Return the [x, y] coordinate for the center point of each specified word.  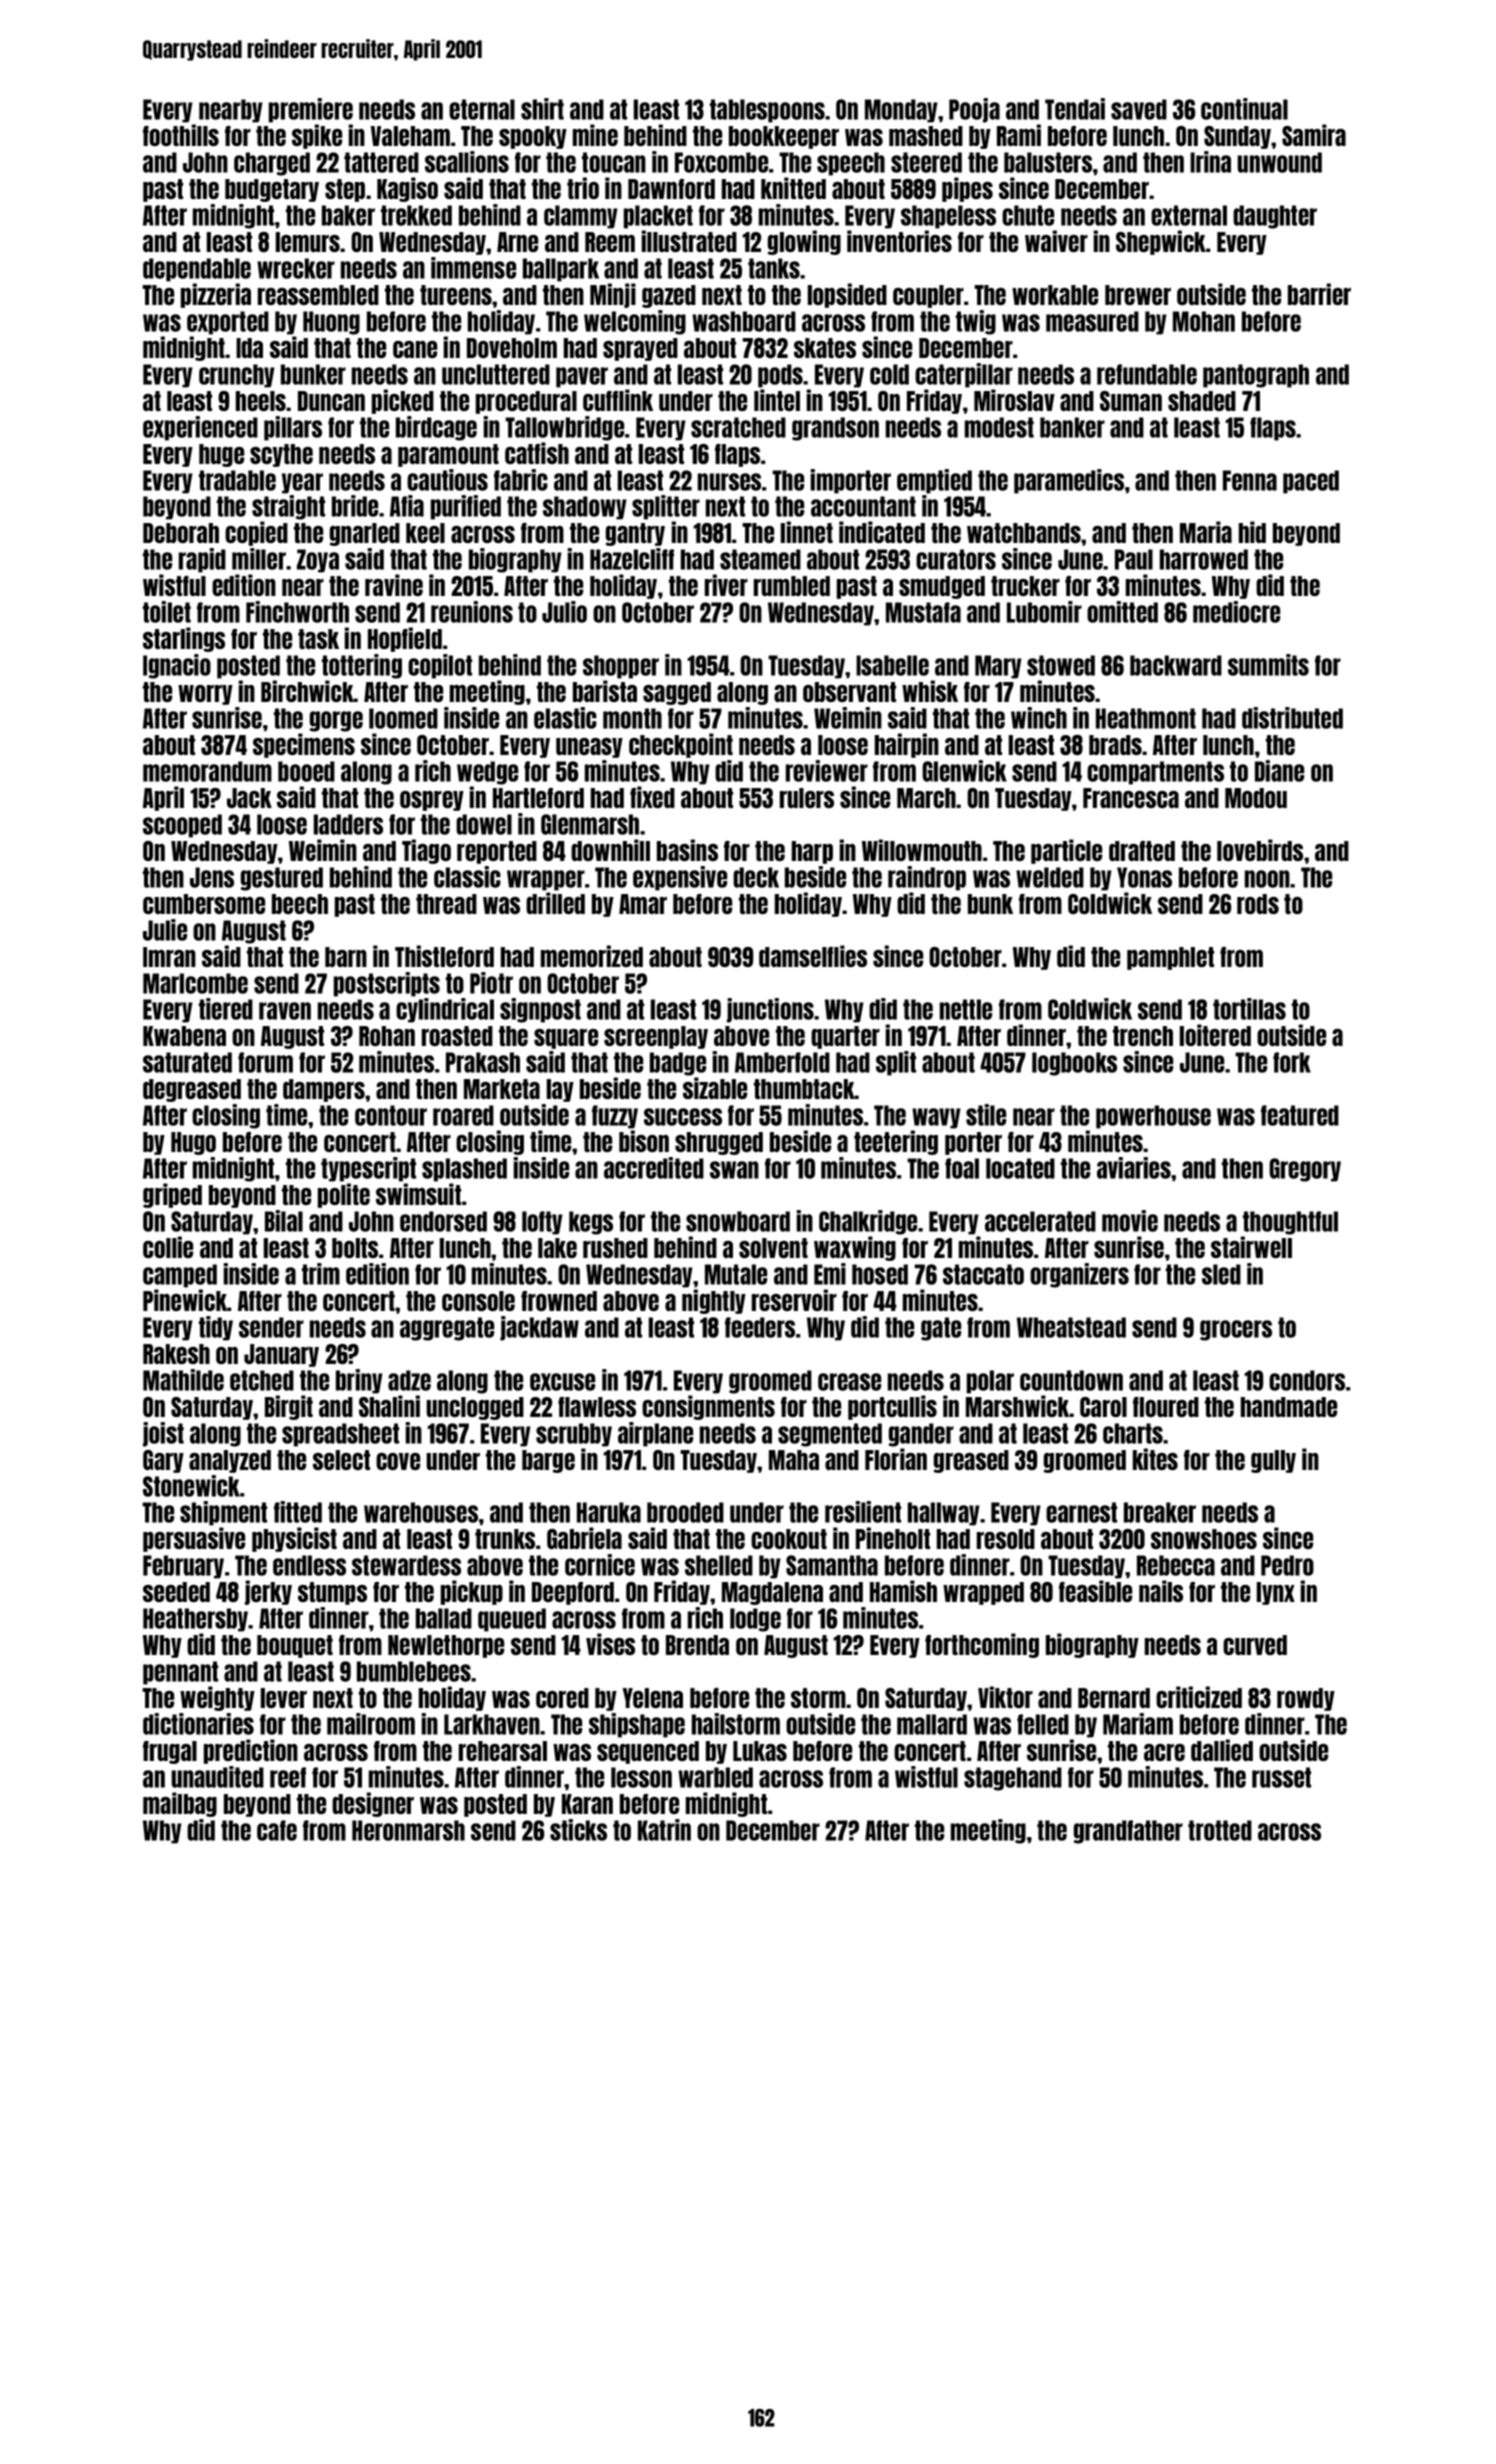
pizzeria [216, 295]
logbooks [1074, 1064]
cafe [277, 1830]
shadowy [585, 508]
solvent [773, 1248]
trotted [1220, 1830]
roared [463, 1115]
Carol [1103, 1407]
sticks [578, 1830]
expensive [680, 878]
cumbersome [204, 904]
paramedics [1069, 481]
